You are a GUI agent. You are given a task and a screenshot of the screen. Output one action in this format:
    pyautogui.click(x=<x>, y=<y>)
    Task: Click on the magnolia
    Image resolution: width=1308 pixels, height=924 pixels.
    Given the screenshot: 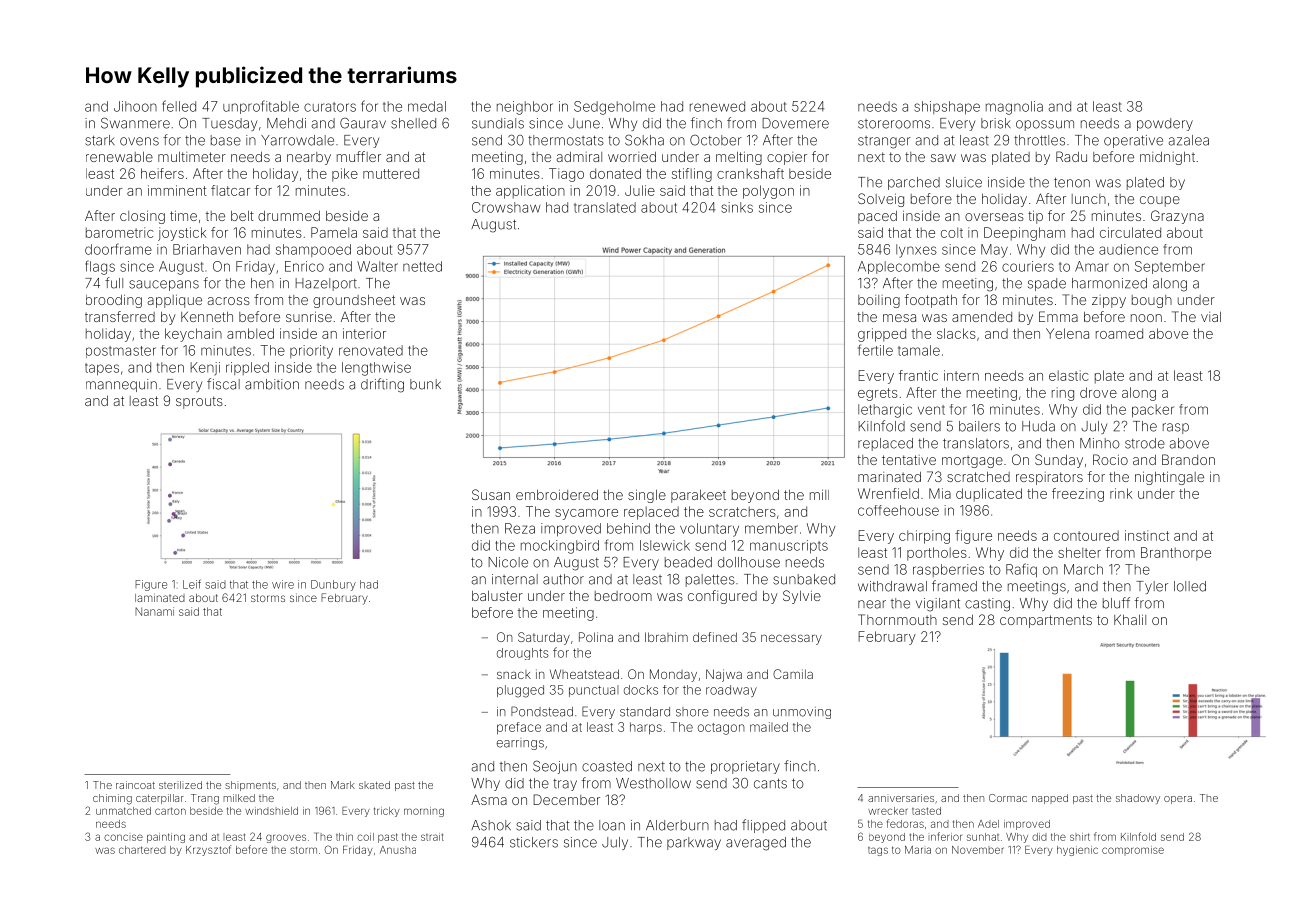 What is the action you would take?
    pyautogui.click(x=1014, y=108)
